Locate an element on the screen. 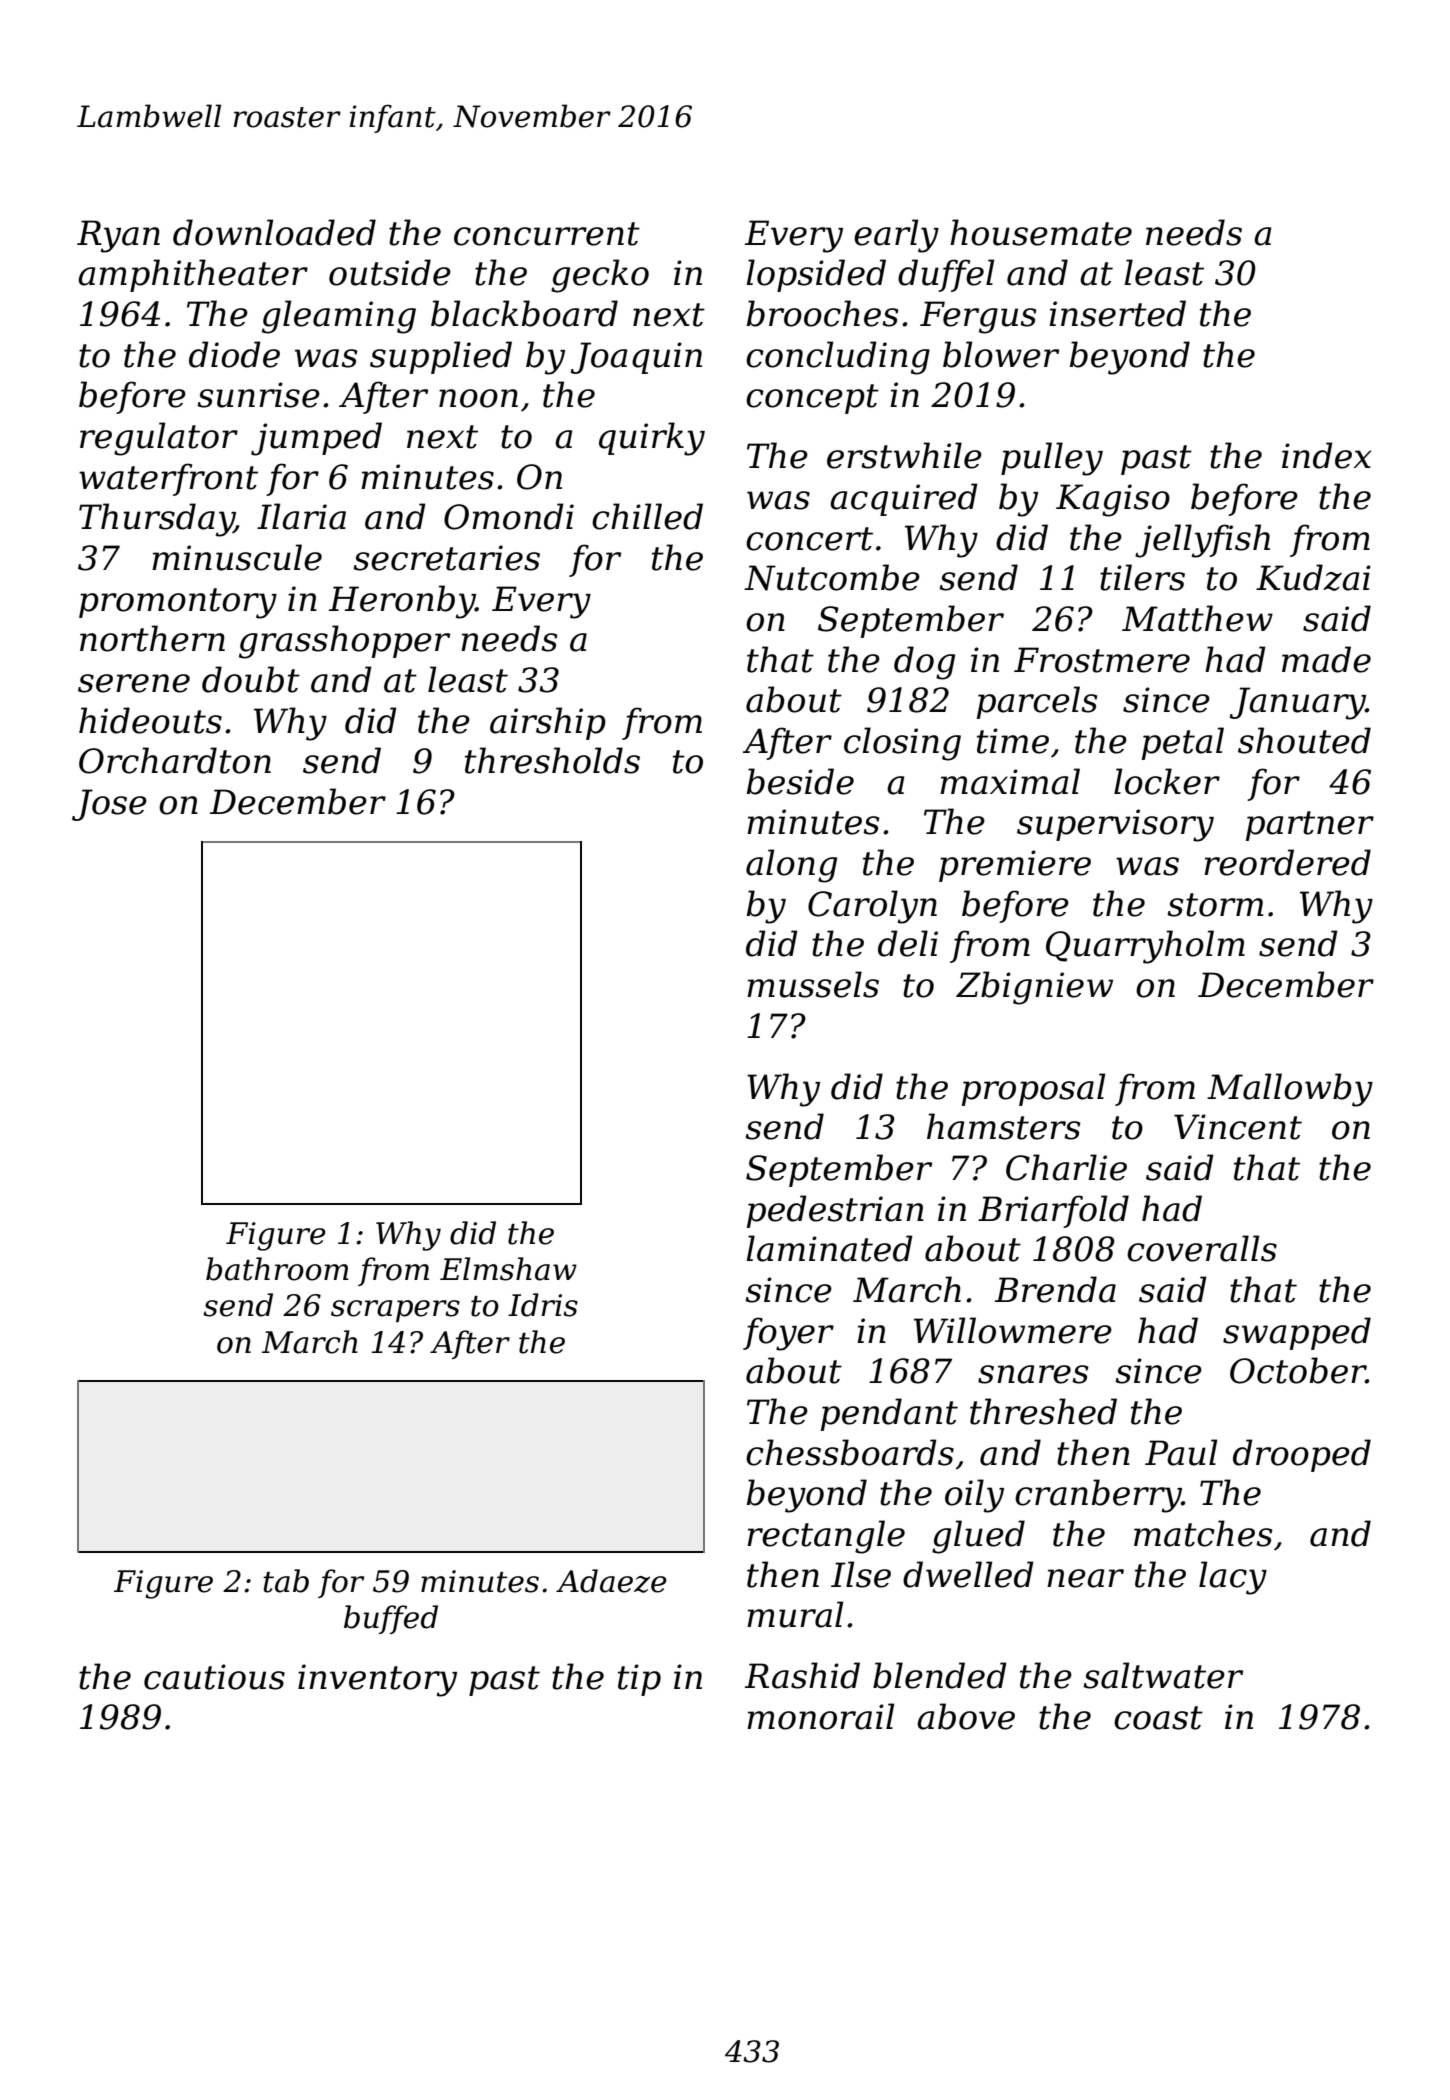 The height and width of the screenshot is (2100, 1450). Nutcombe is located at coordinates (832, 577).
